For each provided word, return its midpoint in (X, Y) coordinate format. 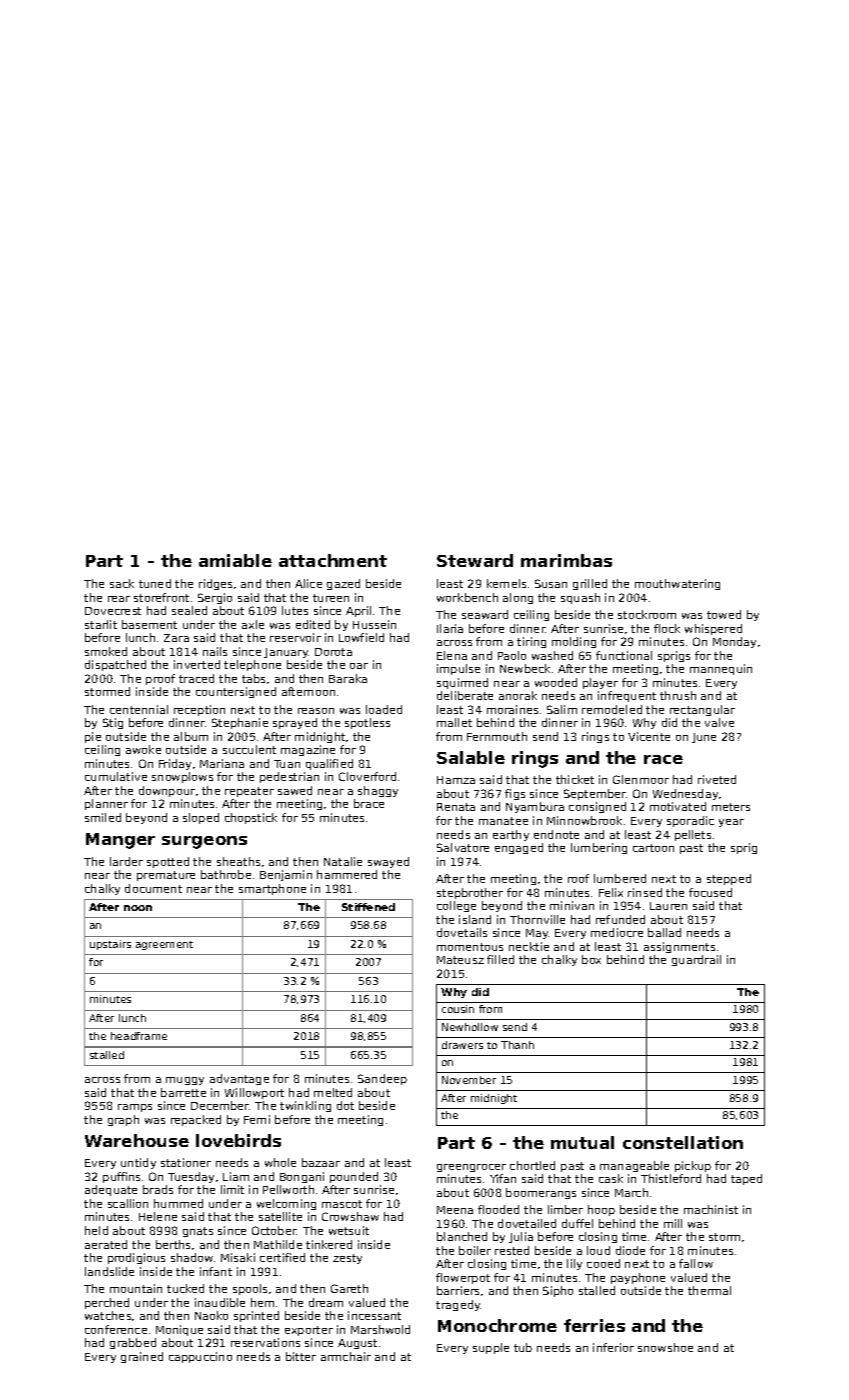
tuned (155, 583)
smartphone (272, 889)
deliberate (465, 695)
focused (710, 892)
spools (250, 1289)
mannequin (721, 669)
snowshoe (665, 1347)
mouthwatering (677, 584)
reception (199, 710)
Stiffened (368, 907)
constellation (683, 1142)
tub (523, 1347)
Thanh (517, 1045)
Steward (475, 560)
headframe (139, 1036)
